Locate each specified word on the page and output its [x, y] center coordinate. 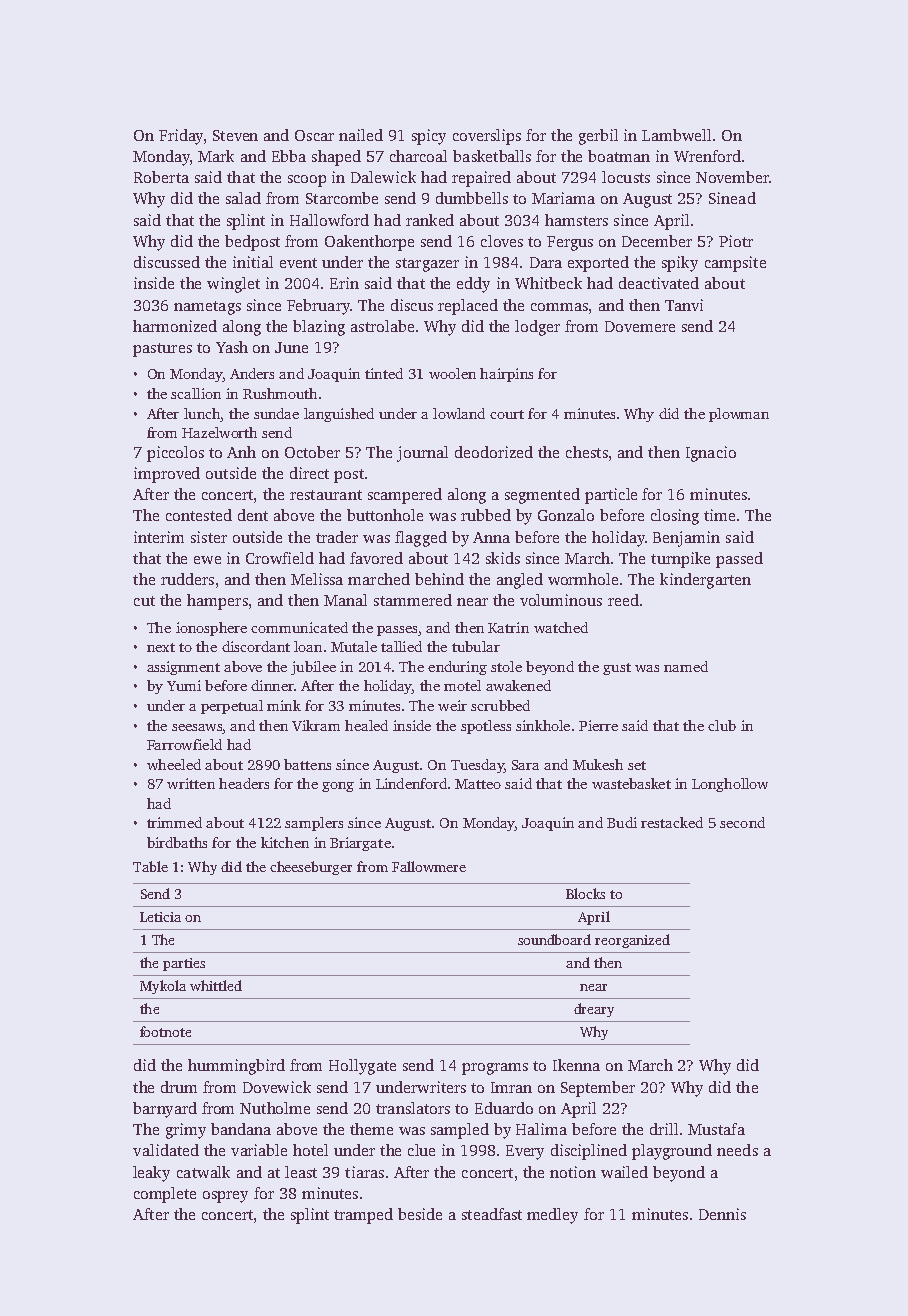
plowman [739, 415]
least [301, 1172]
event [298, 263]
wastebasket [631, 783]
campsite [735, 264]
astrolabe [382, 326]
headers [244, 783]
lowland [459, 413]
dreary [594, 1010]
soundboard [554, 939]
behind [439, 579]
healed [366, 725]
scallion [196, 393]
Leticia [160, 917]
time [719, 515]
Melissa [317, 579]
